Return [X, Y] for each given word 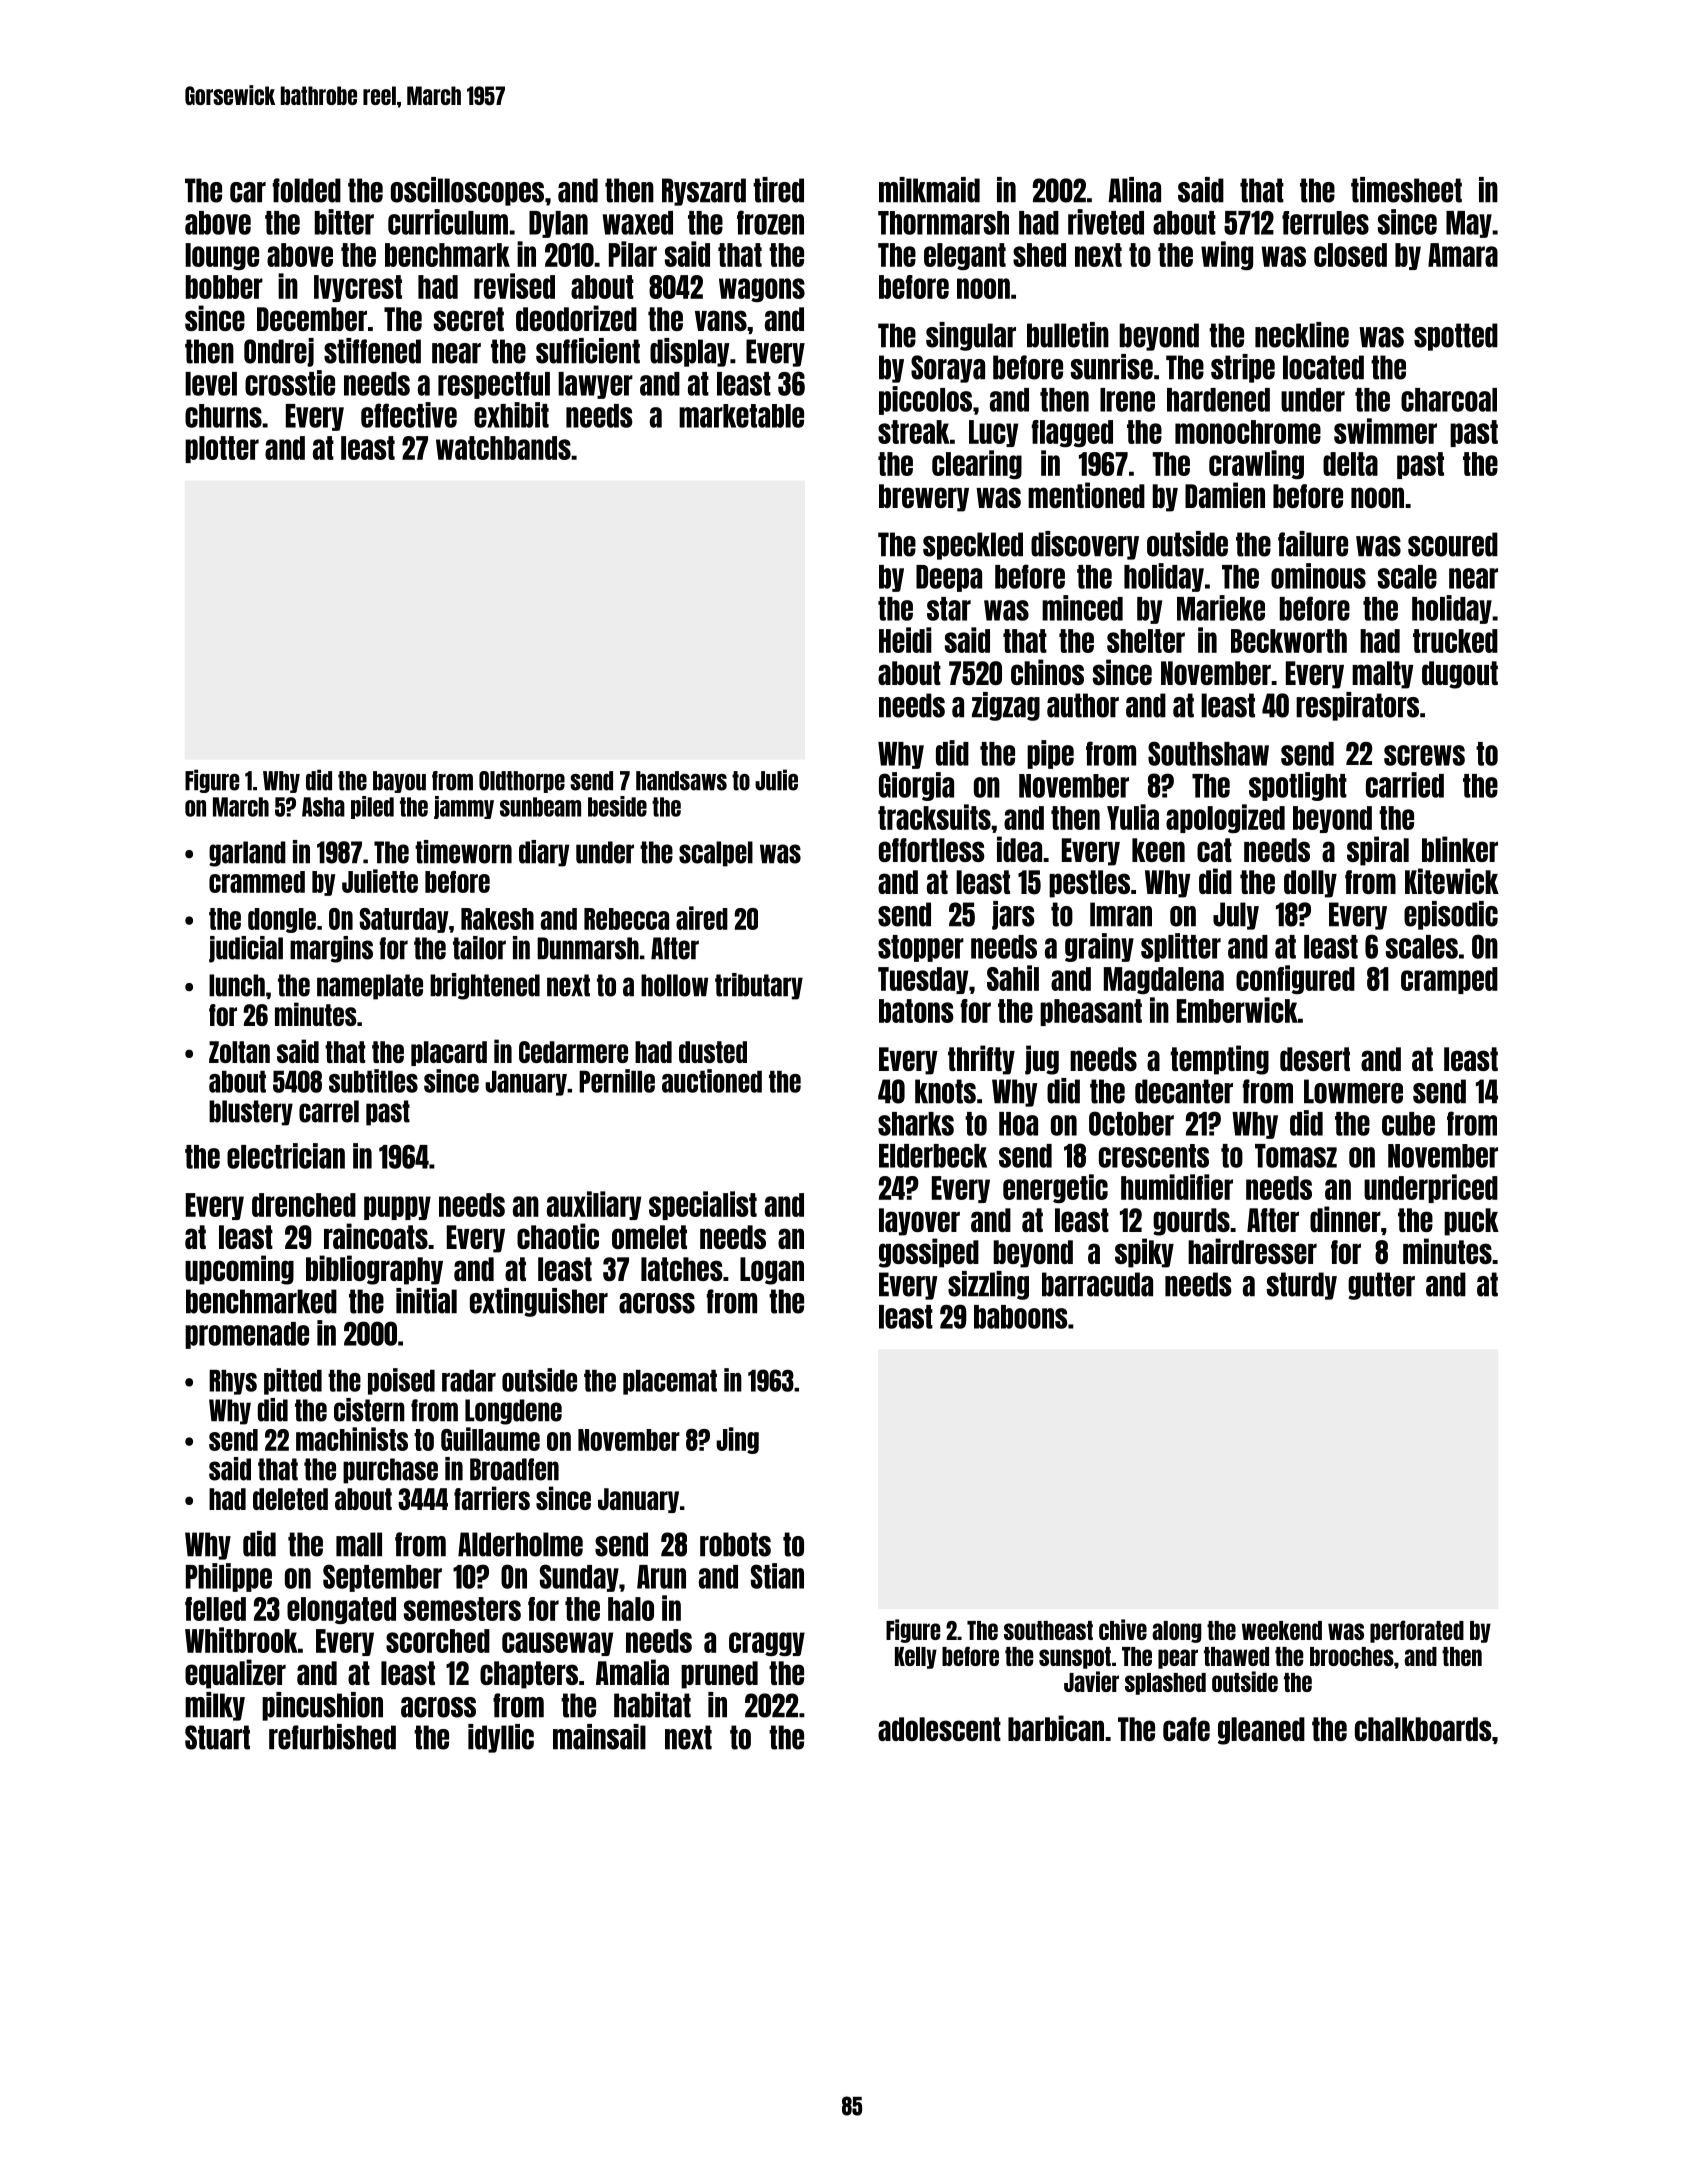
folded [307, 190]
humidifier [1177, 1187]
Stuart [217, 1737]
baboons [1020, 1317]
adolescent [939, 1729]
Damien [1225, 495]
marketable [741, 416]
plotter [222, 449]
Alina [1134, 190]
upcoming [239, 1270]
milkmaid [929, 190]
